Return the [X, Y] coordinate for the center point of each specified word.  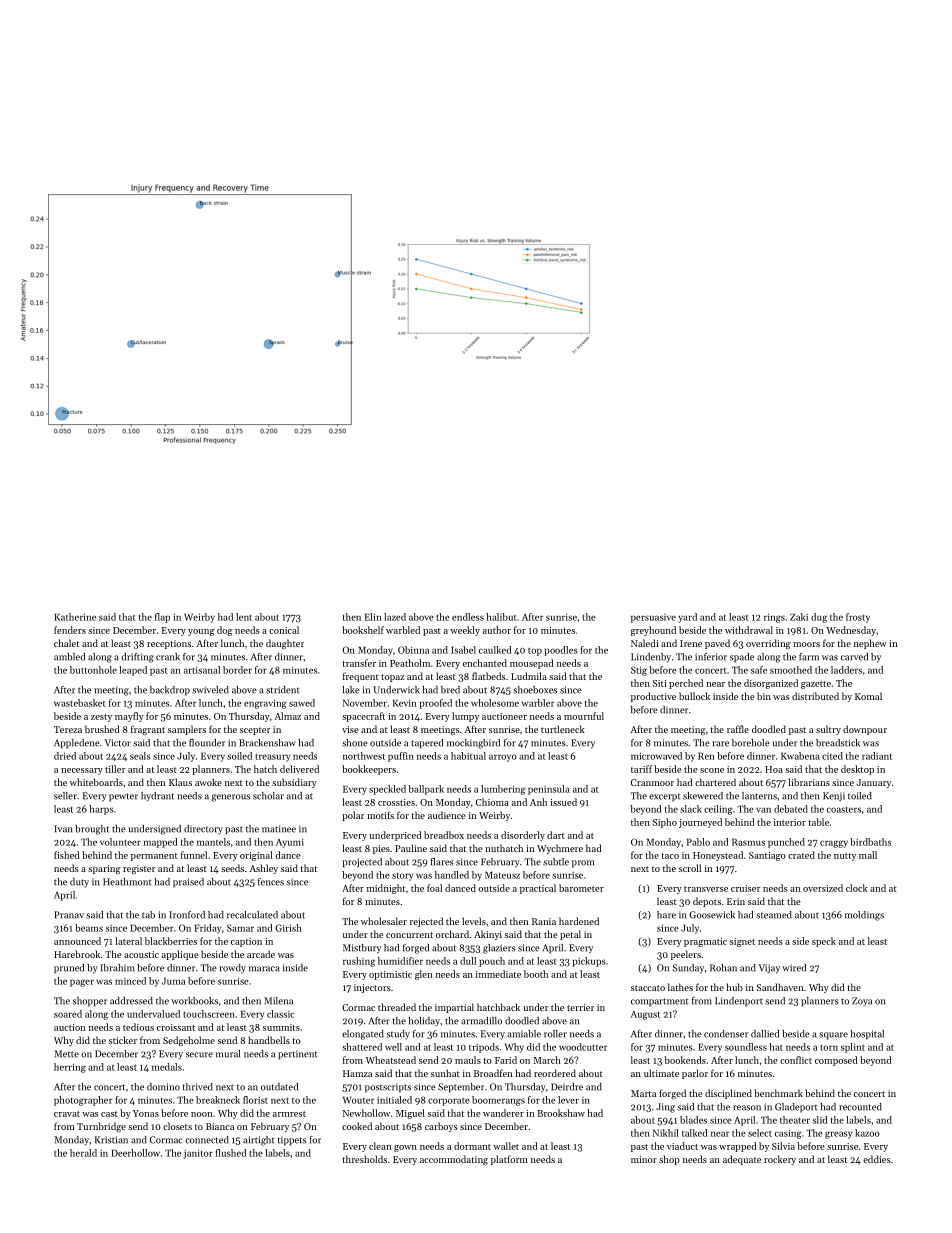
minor [644, 1159]
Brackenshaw [267, 743]
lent [244, 617]
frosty [858, 618]
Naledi [645, 643]
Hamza [357, 1073]
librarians [809, 782]
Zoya [862, 1002]
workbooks [194, 1001]
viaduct [682, 1146]
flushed [231, 1153]
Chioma [492, 802]
